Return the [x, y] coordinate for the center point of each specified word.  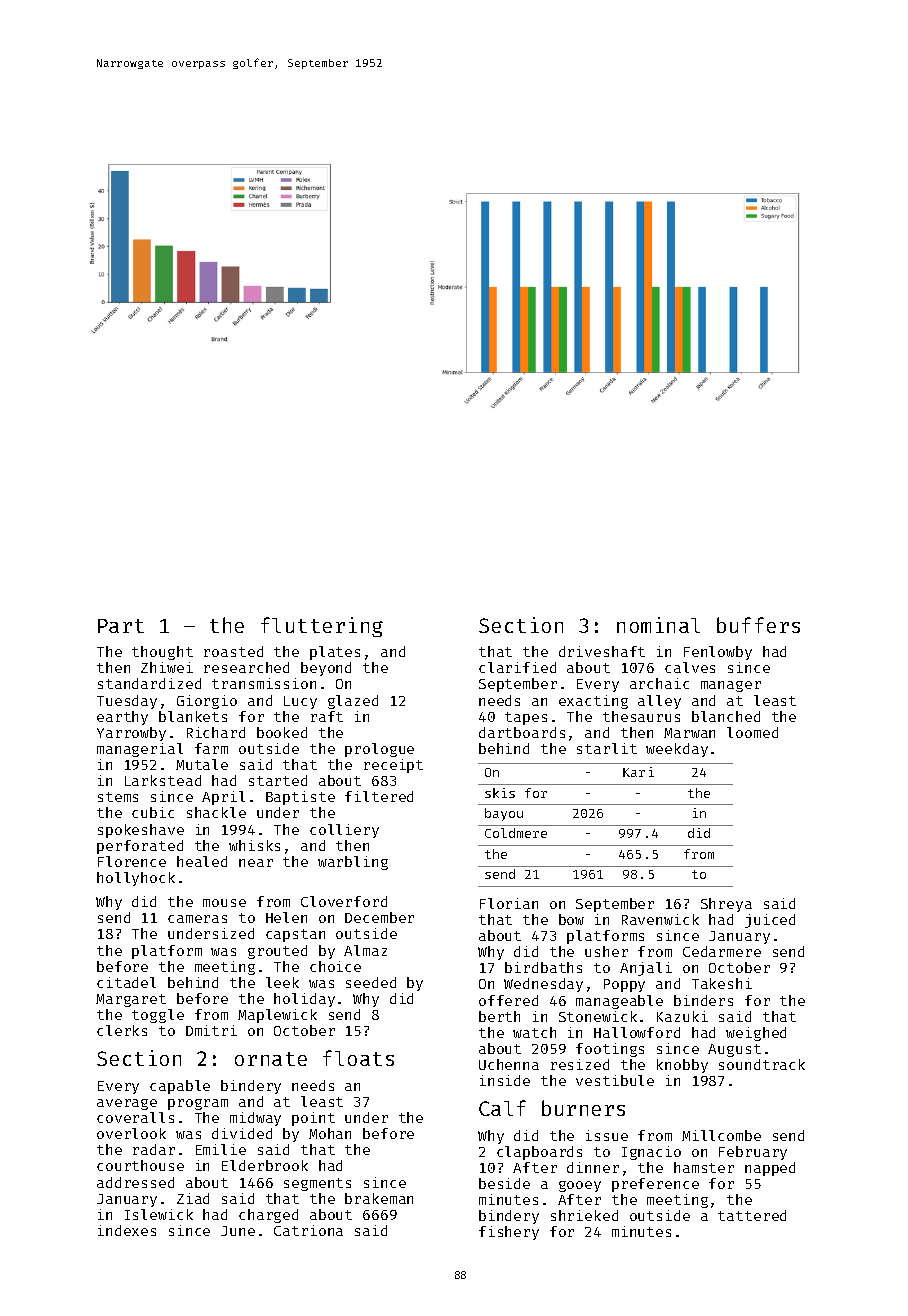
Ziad [193, 1198]
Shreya [726, 905]
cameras [197, 919]
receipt [393, 766]
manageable [619, 1002]
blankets [193, 716]
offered [508, 1000]
